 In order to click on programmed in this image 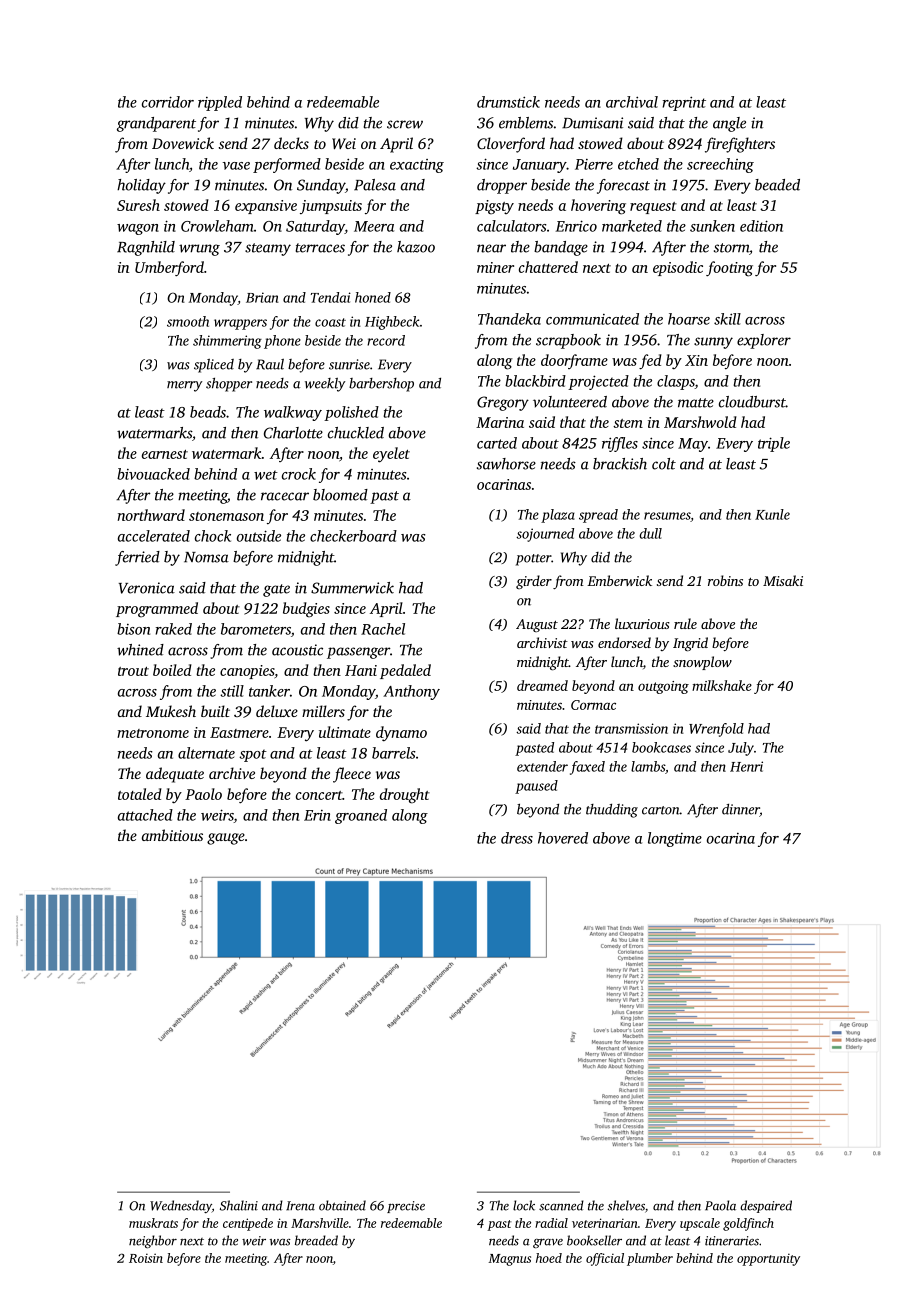, I will do `click(157, 610)`.
